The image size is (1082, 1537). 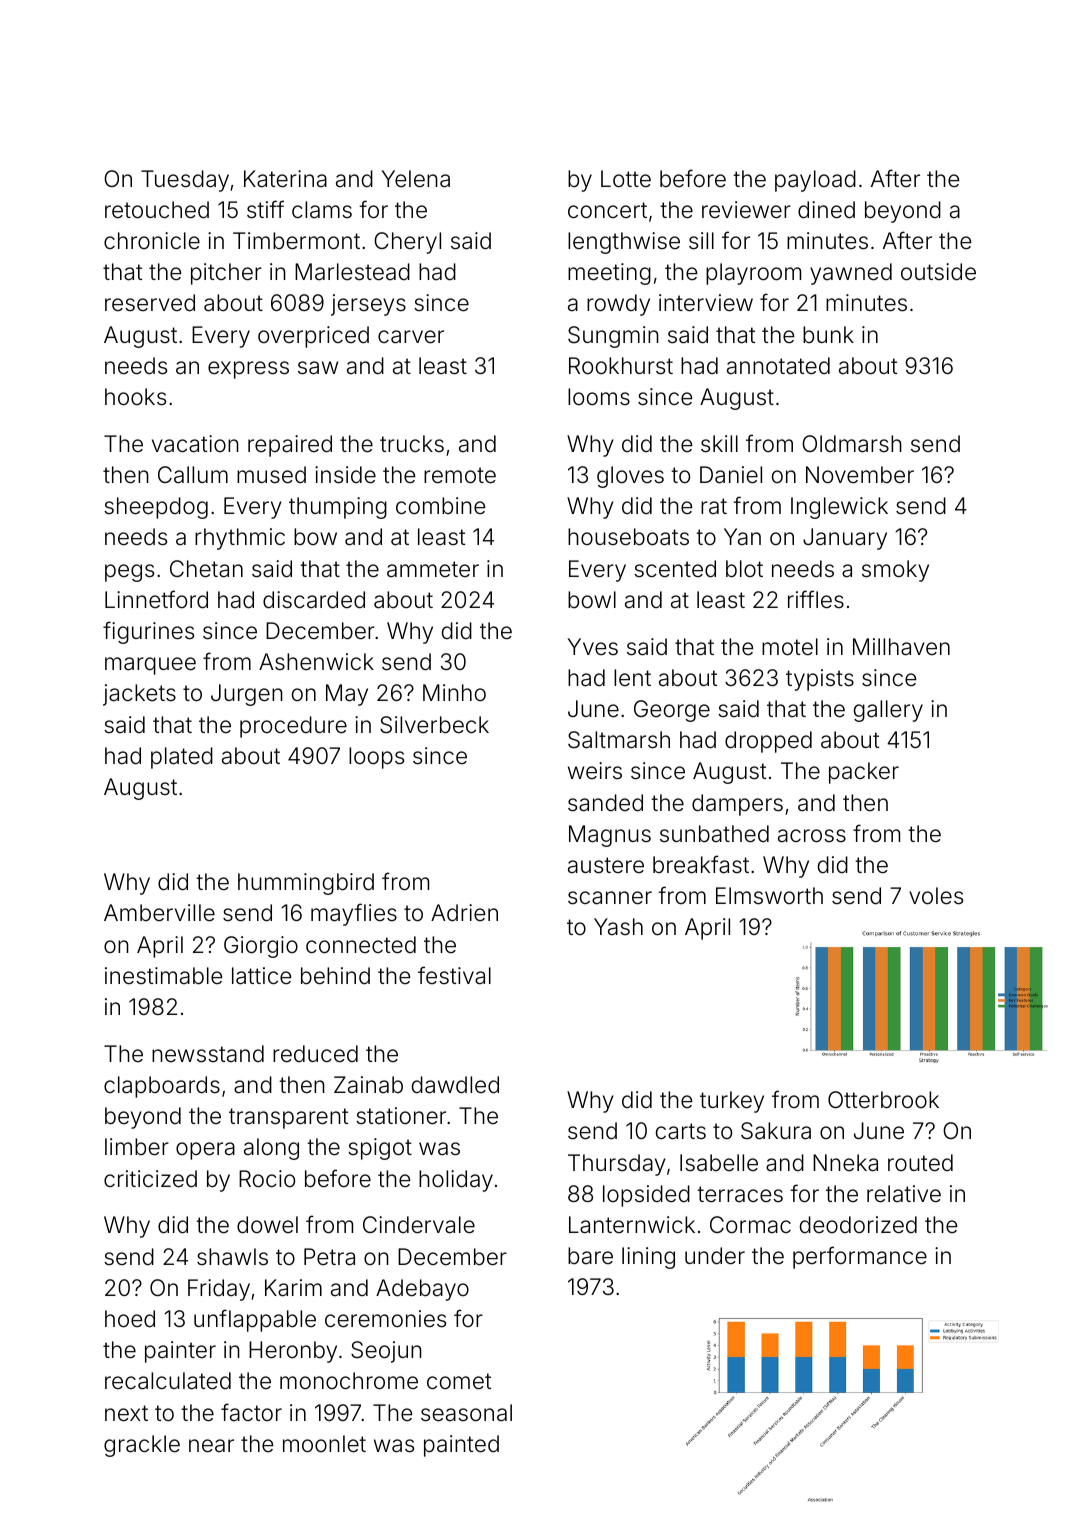 I want to click on motel, so click(x=790, y=647).
